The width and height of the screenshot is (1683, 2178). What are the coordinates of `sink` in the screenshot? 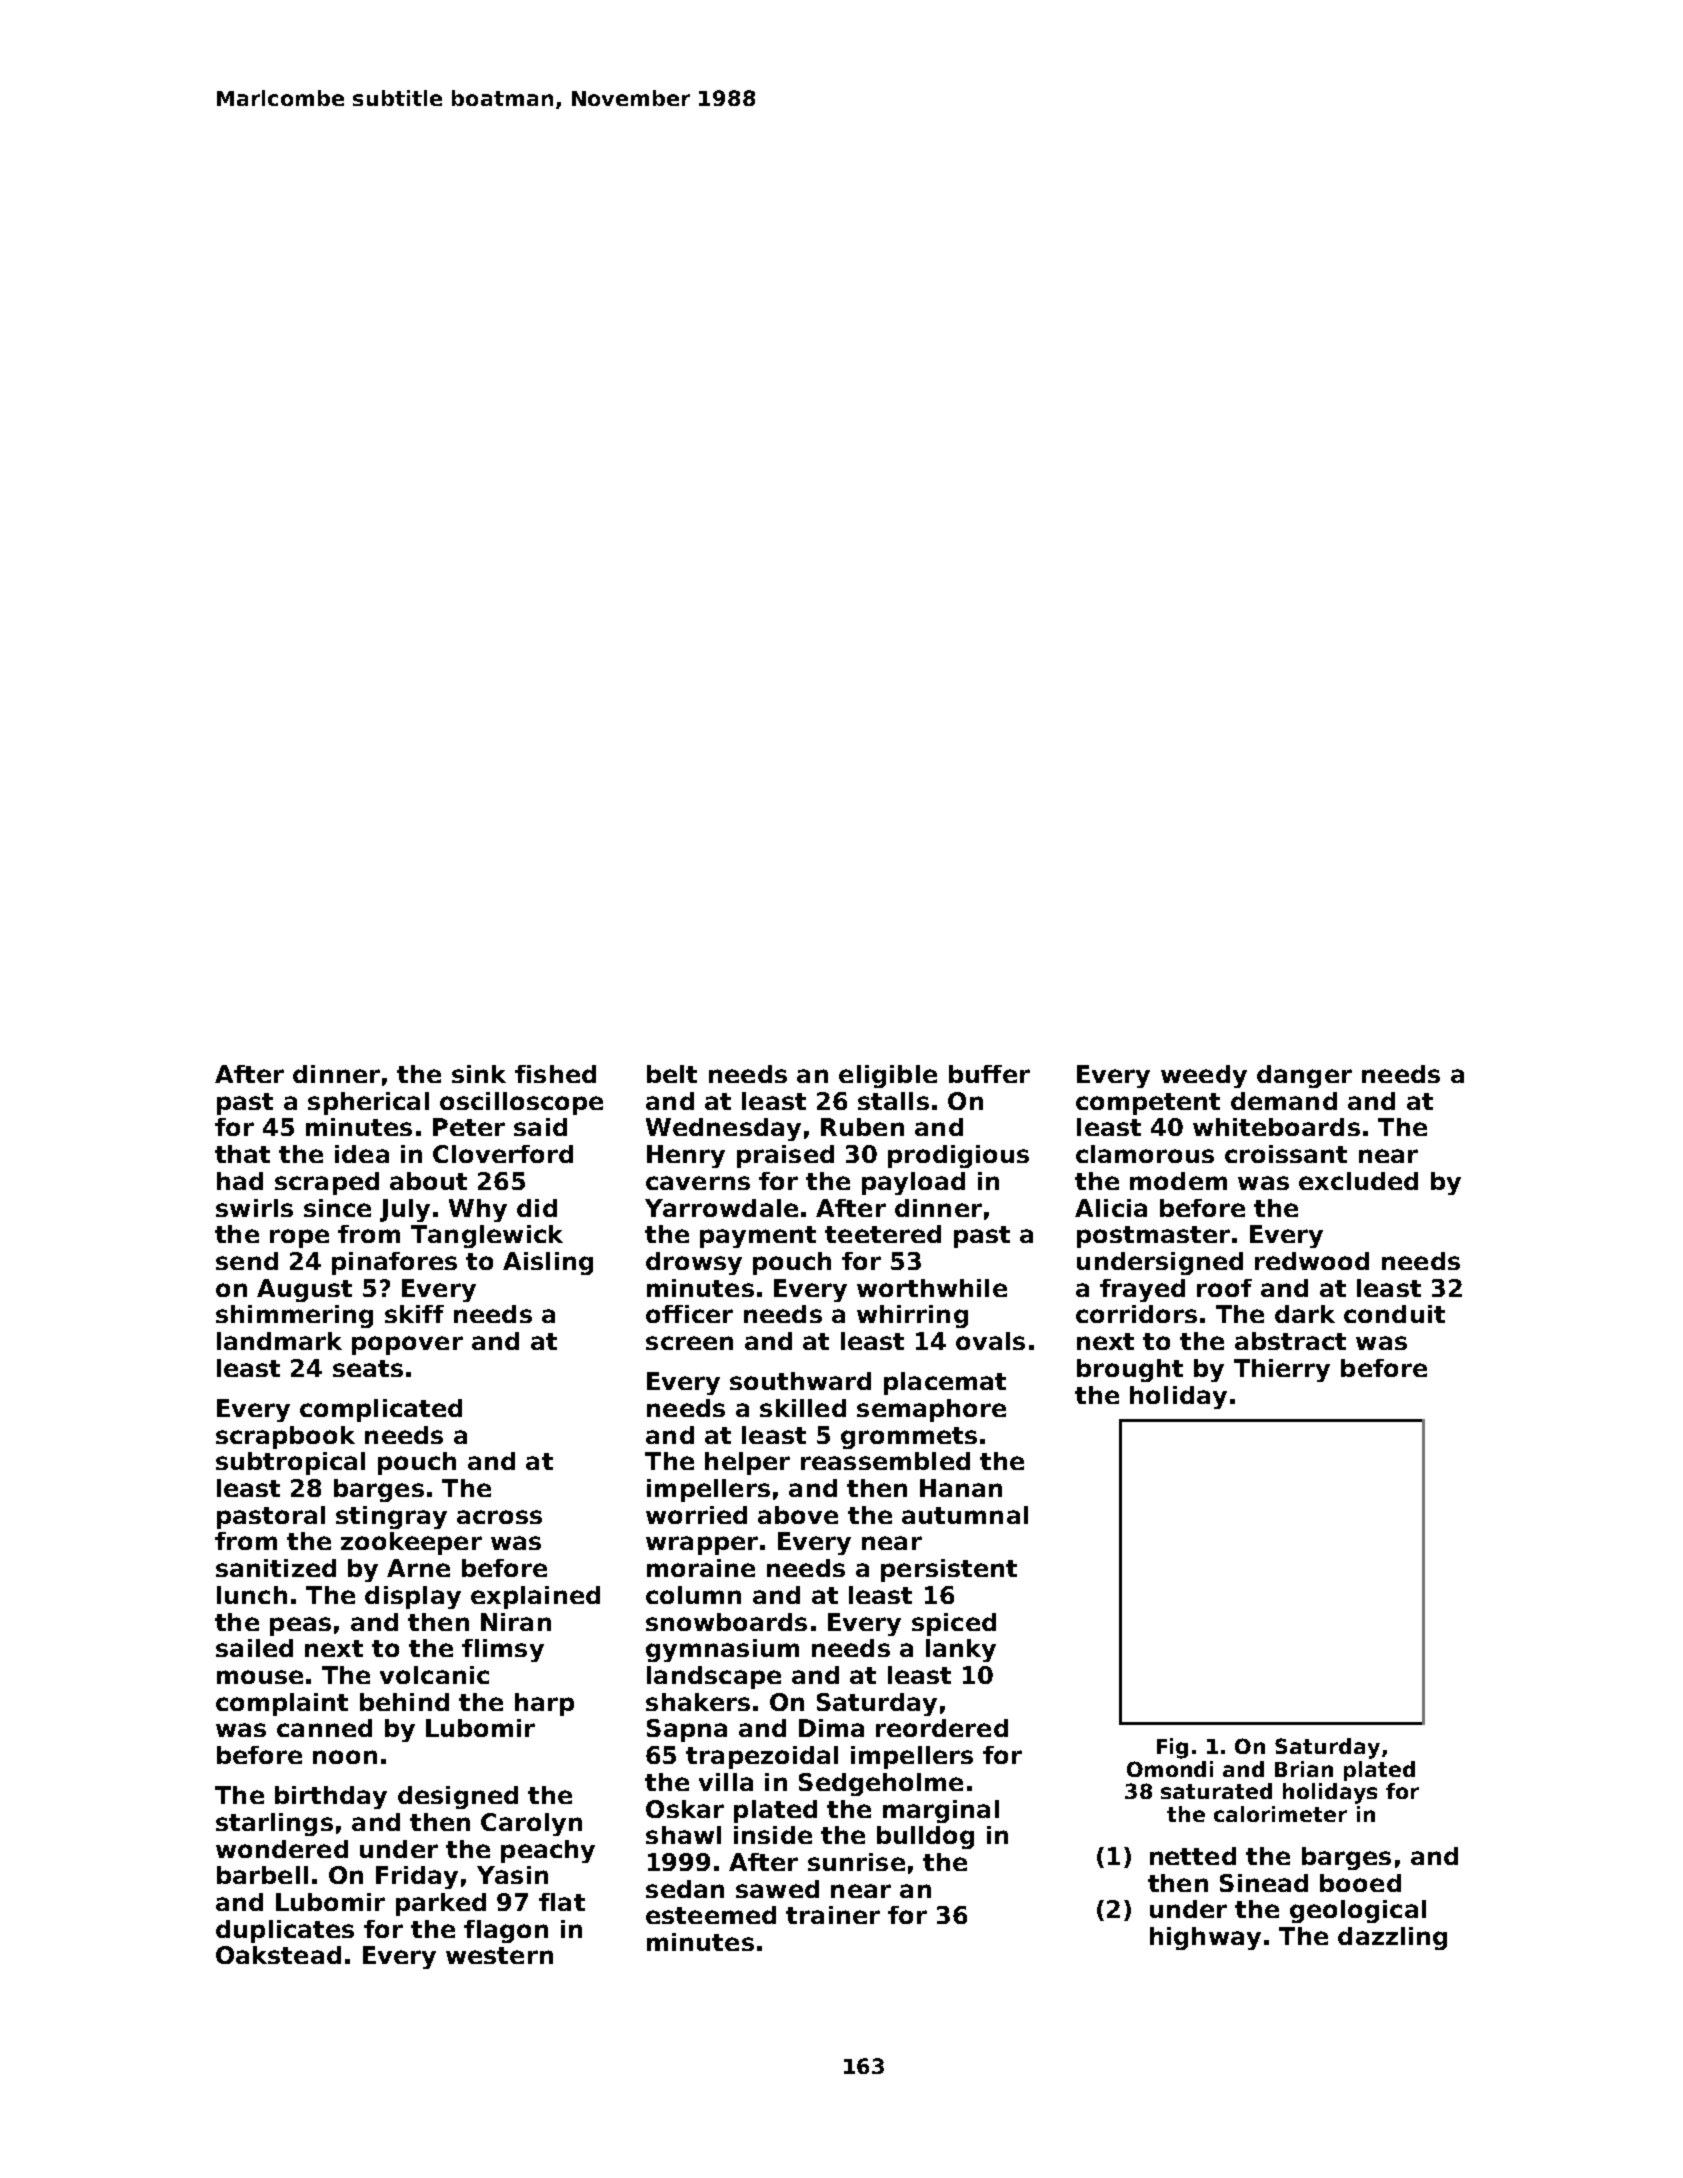 It's located at (479, 1074).
